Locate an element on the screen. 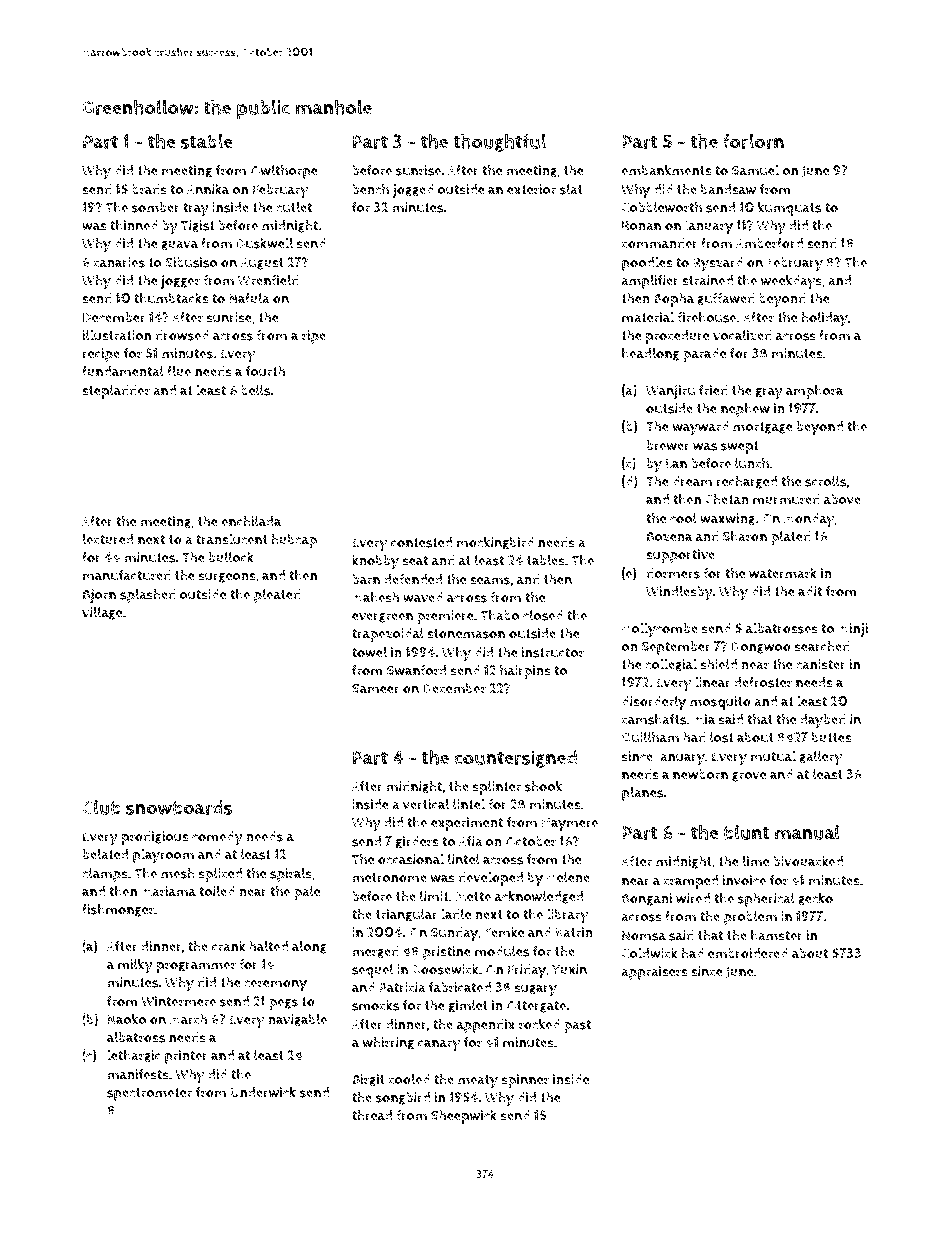  thoughtful is located at coordinates (500, 142).
